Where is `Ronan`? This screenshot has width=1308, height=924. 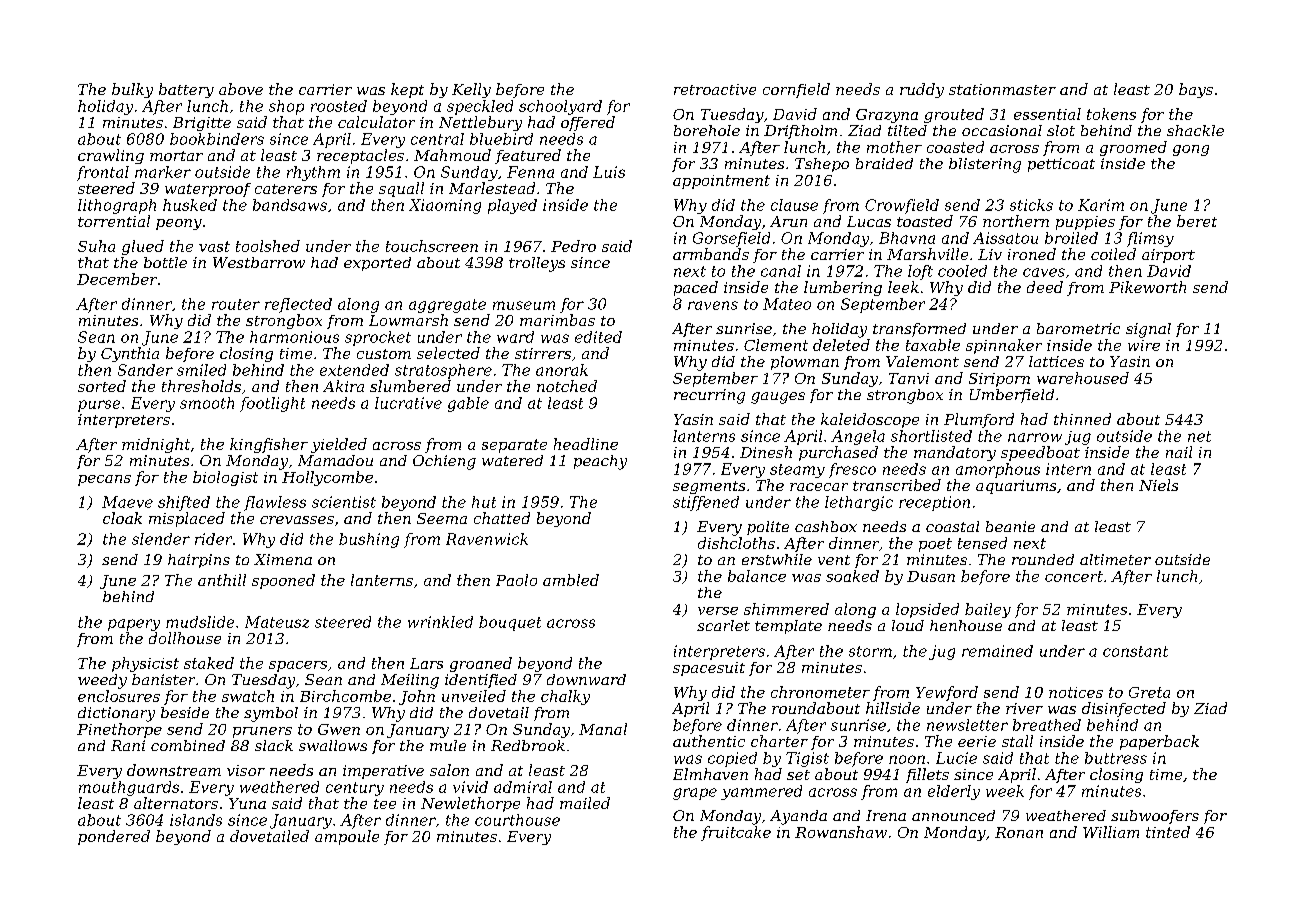
Ronan is located at coordinates (1019, 832).
